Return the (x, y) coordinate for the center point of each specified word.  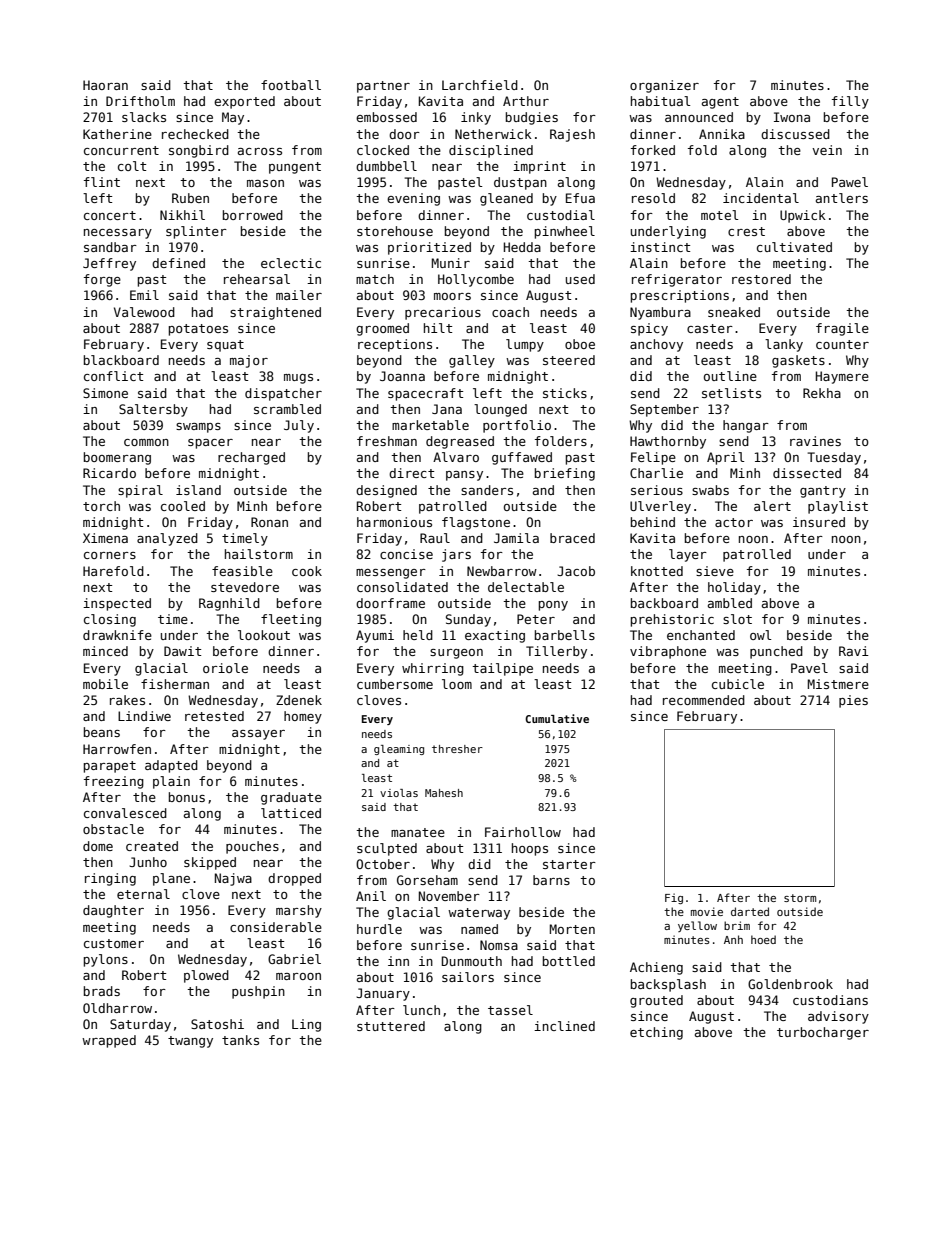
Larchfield (480, 85)
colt (132, 166)
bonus (187, 797)
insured (819, 522)
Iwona (792, 117)
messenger (391, 574)
